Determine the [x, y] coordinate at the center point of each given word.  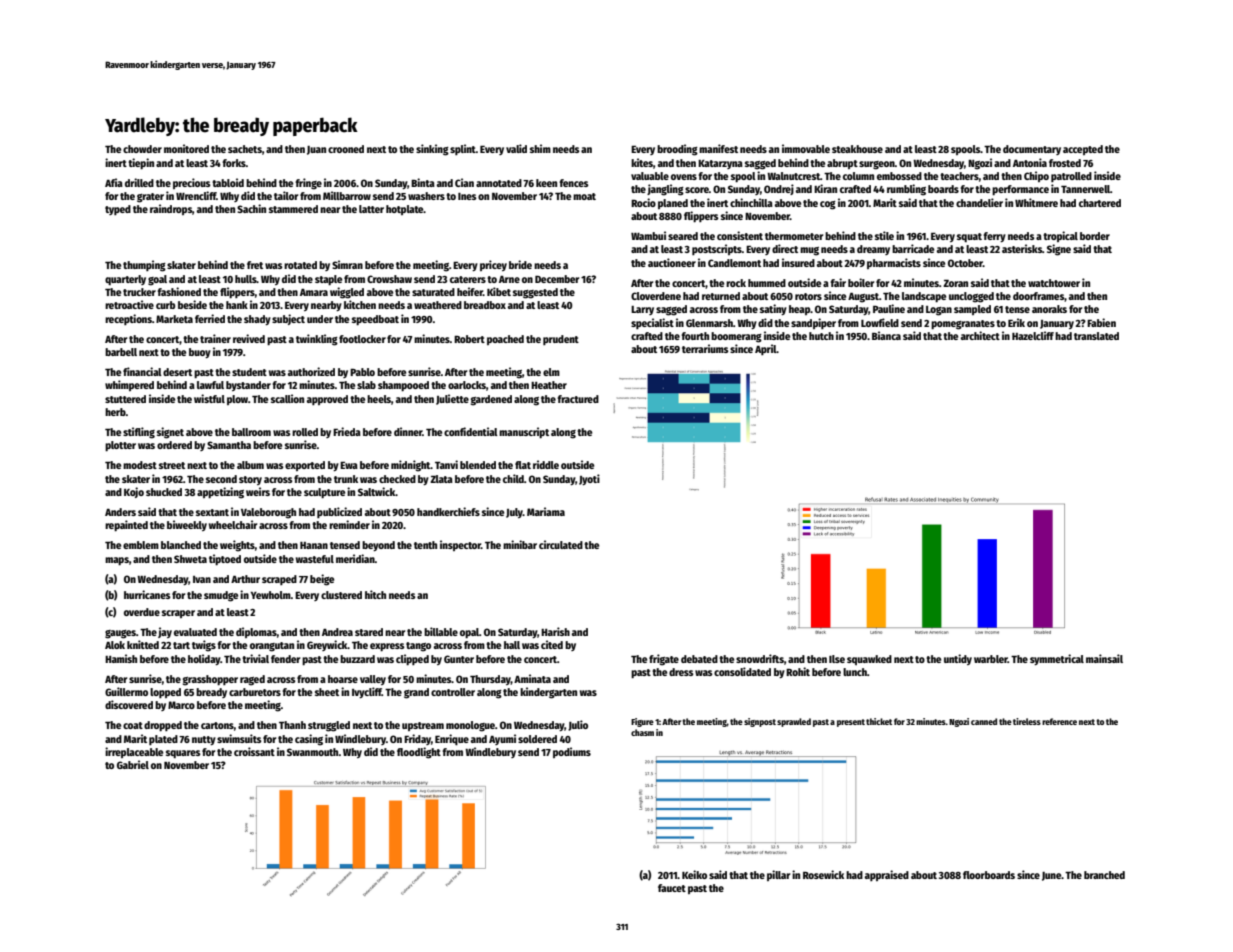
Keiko [694, 874]
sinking [432, 150]
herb [115, 412]
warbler [991, 659]
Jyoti [589, 479]
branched [1104, 875]
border [1095, 236]
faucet [672, 888]
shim [540, 148]
